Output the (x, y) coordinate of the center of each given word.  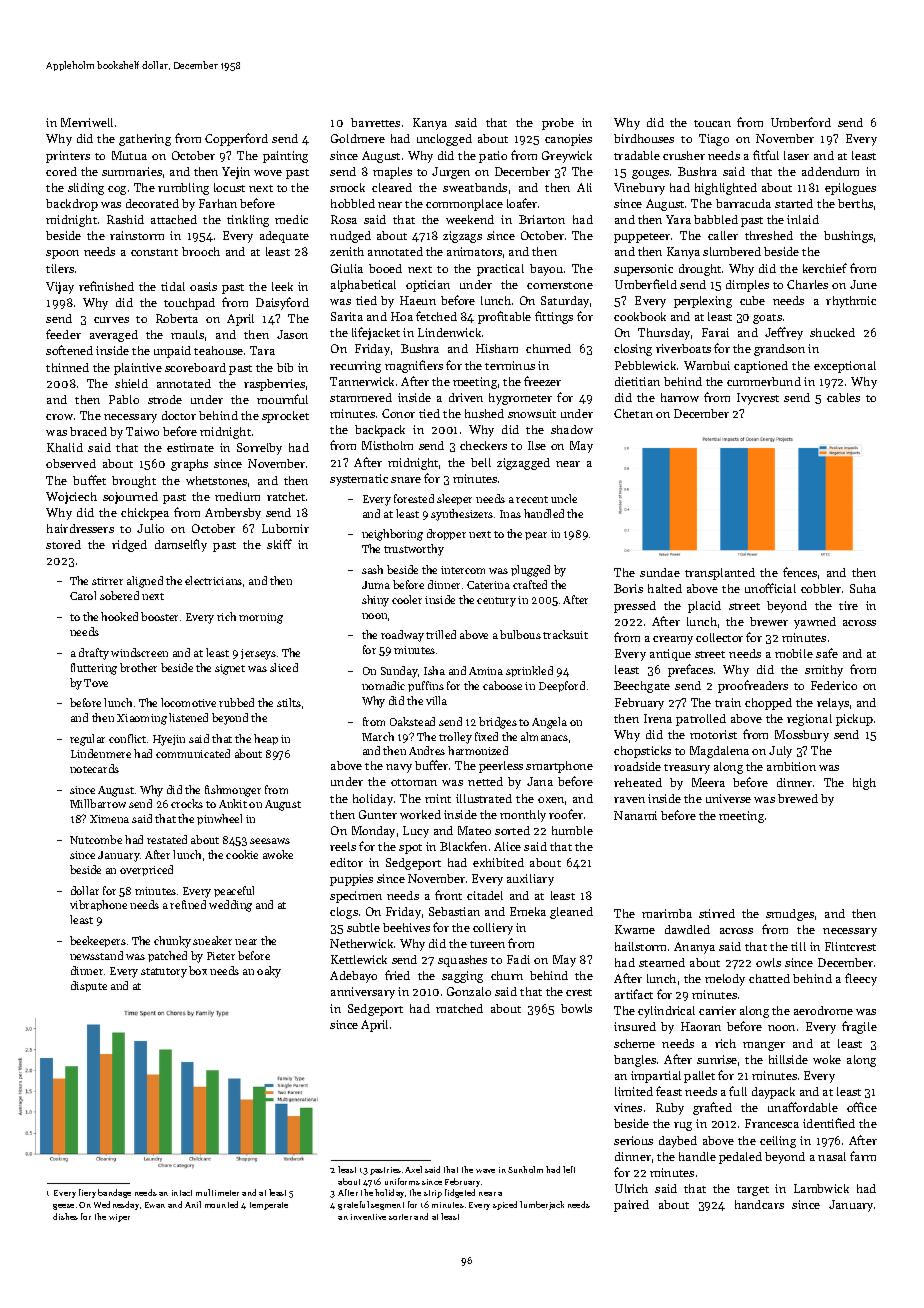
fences (800, 572)
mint (438, 798)
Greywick (567, 157)
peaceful (234, 891)
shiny (375, 601)
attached (174, 219)
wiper (119, 1218)
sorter (400, 1217)
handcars (759, 1204)
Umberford (801, 122)
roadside (637, 766)
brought (134, 482)
